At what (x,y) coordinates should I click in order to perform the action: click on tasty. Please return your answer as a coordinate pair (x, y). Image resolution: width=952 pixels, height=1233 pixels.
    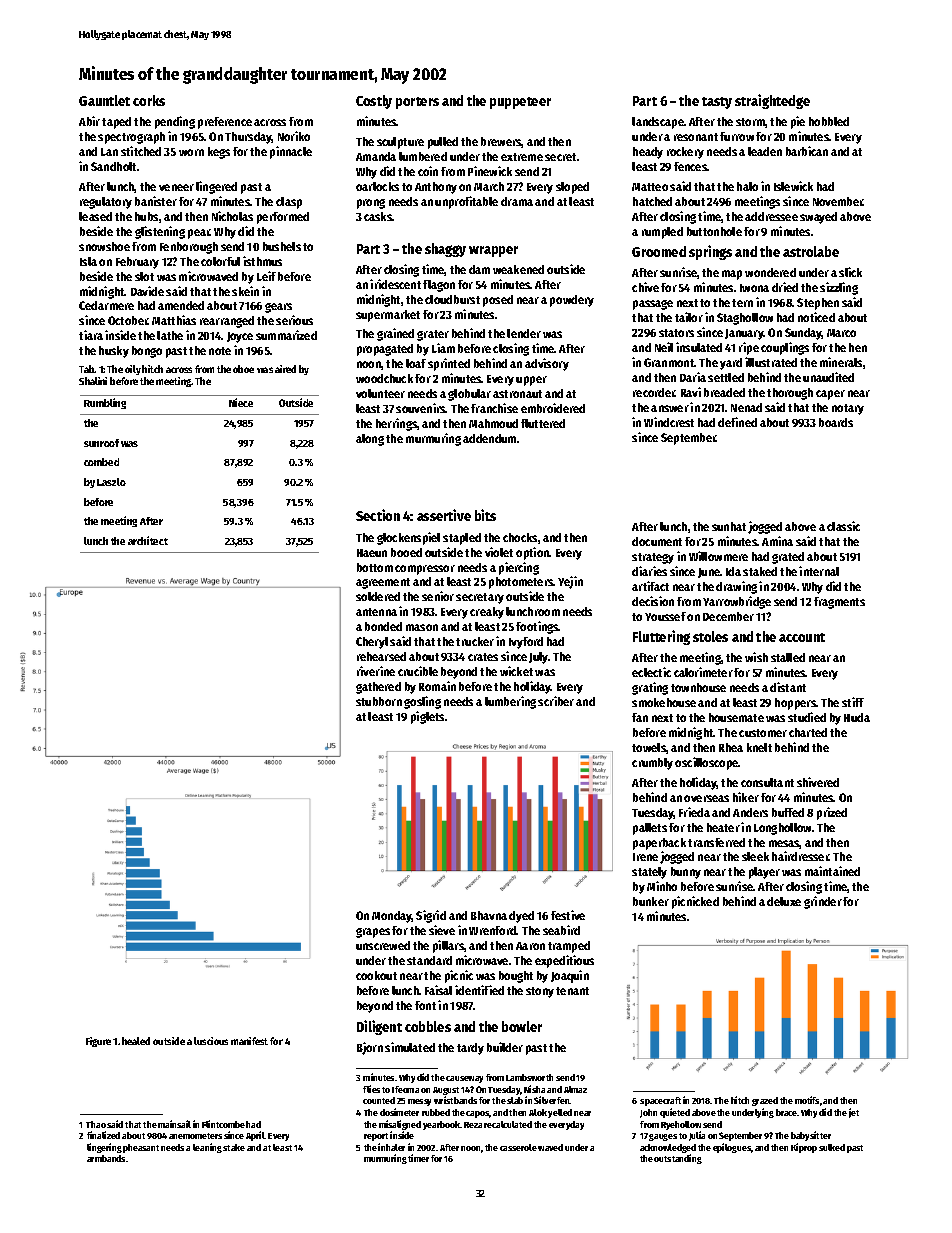
    Looking at the image, I should click on (717, 103).
